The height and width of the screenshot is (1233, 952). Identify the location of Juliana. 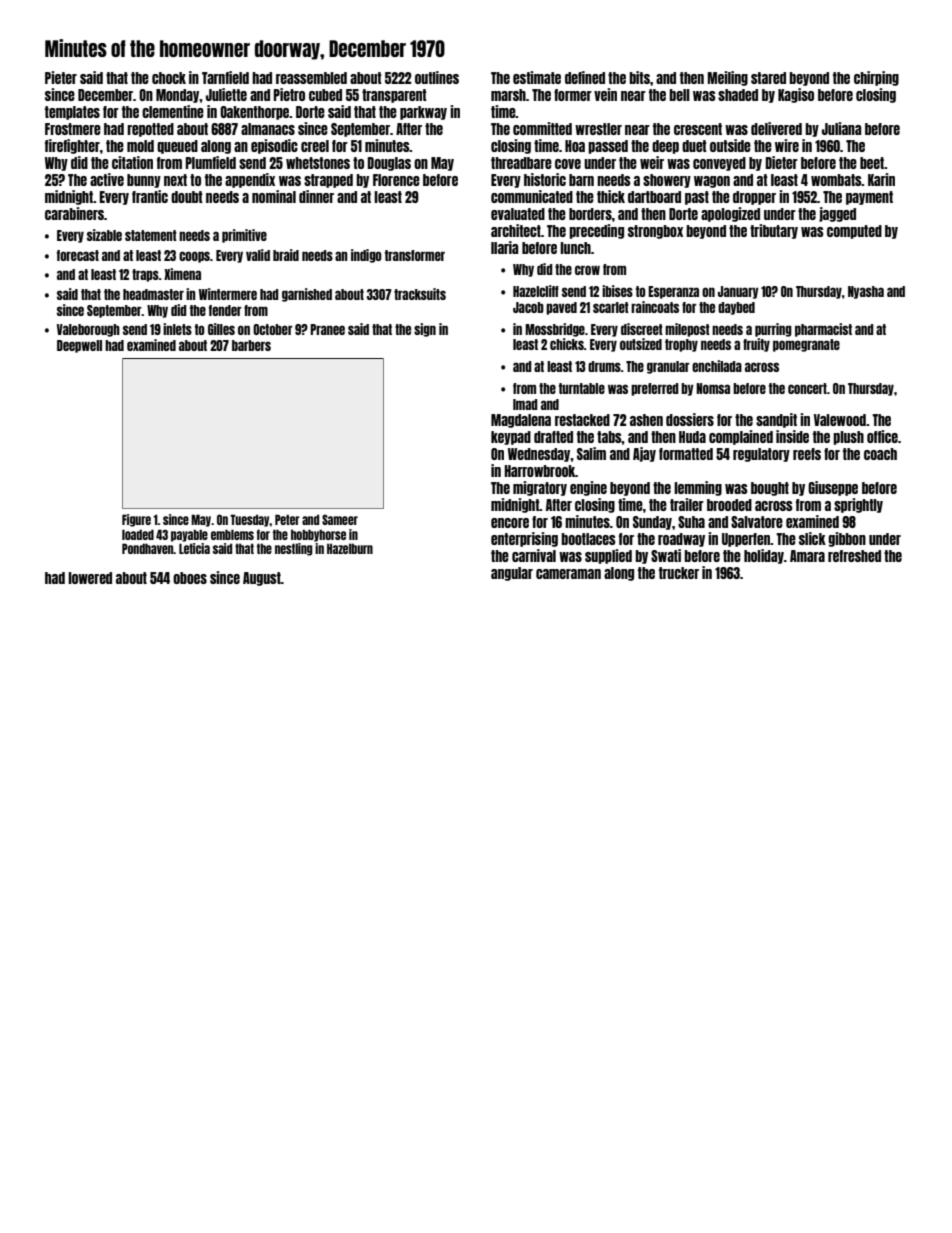
(841, 128).
